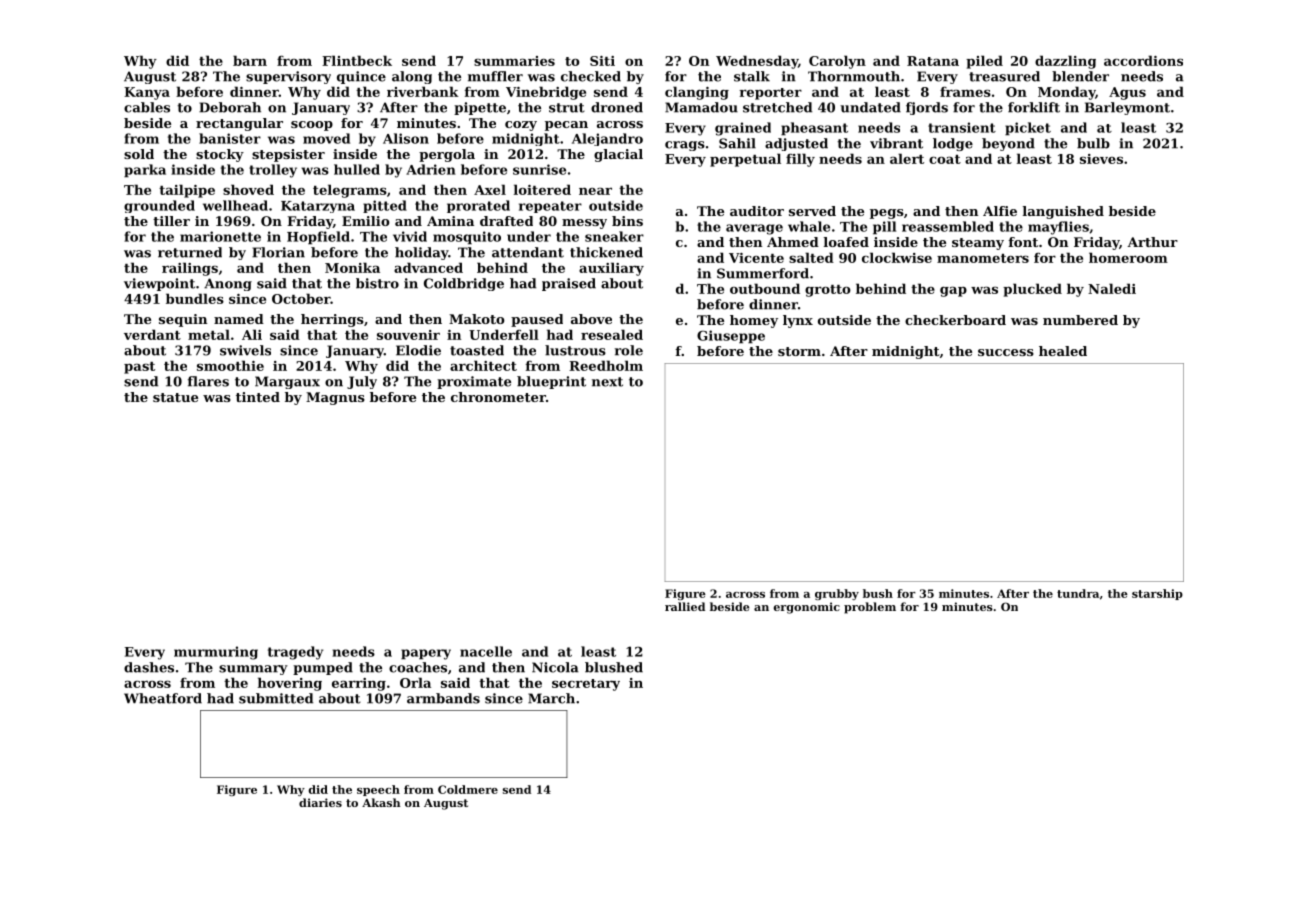 This page has width=1308, height=924. I want to click on starship, so click(1157, 594).
